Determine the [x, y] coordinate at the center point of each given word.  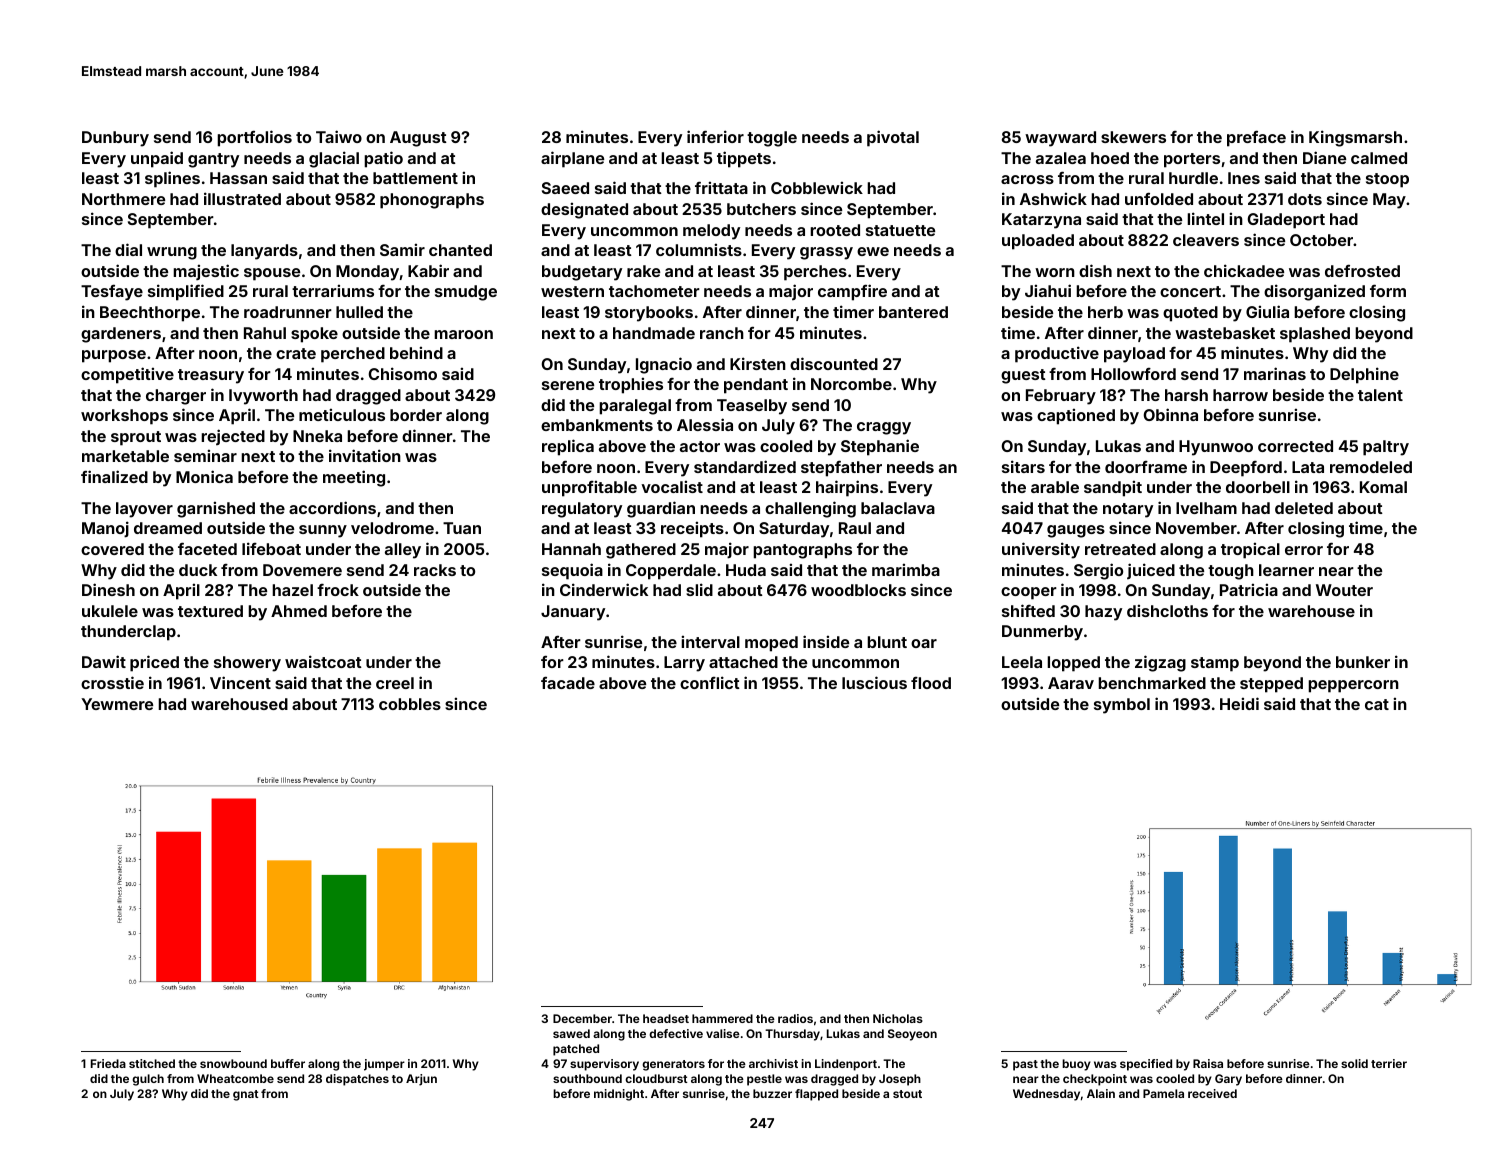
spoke [314, 335]
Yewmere [117, 704]
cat [1377, 704]
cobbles [410, 704]
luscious [874, 682]
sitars [1023, 466]
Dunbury [115, 139]
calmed [1379, 158]
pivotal [893, 138]
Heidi [1239, 703]
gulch [148, 1080]
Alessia [705, 424]
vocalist [672, 486]
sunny [323, 531]
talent [1380, 395]
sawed [571, 1033]
